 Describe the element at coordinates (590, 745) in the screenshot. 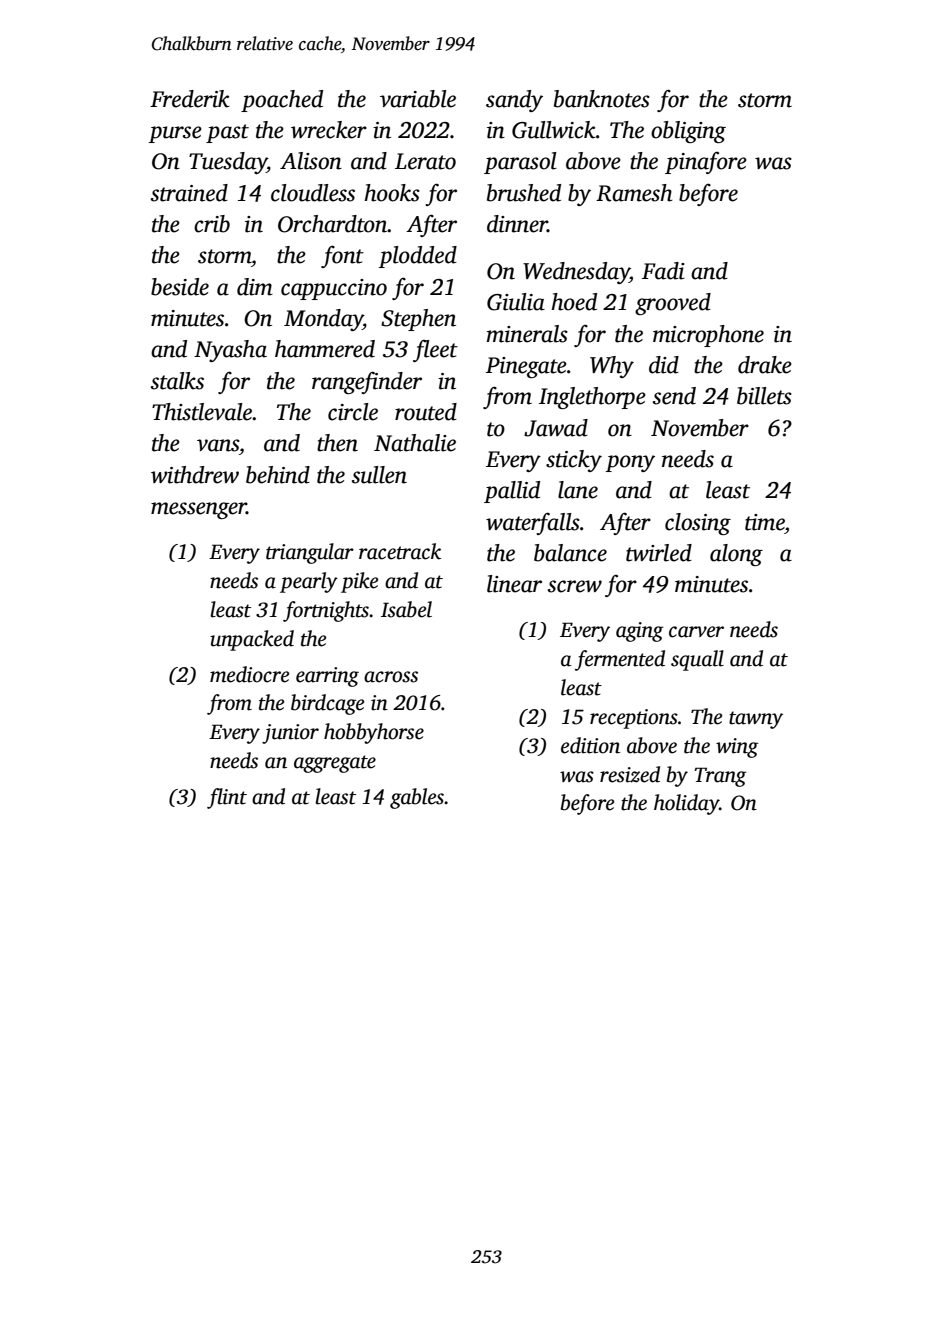

I see `edition` at that location.
